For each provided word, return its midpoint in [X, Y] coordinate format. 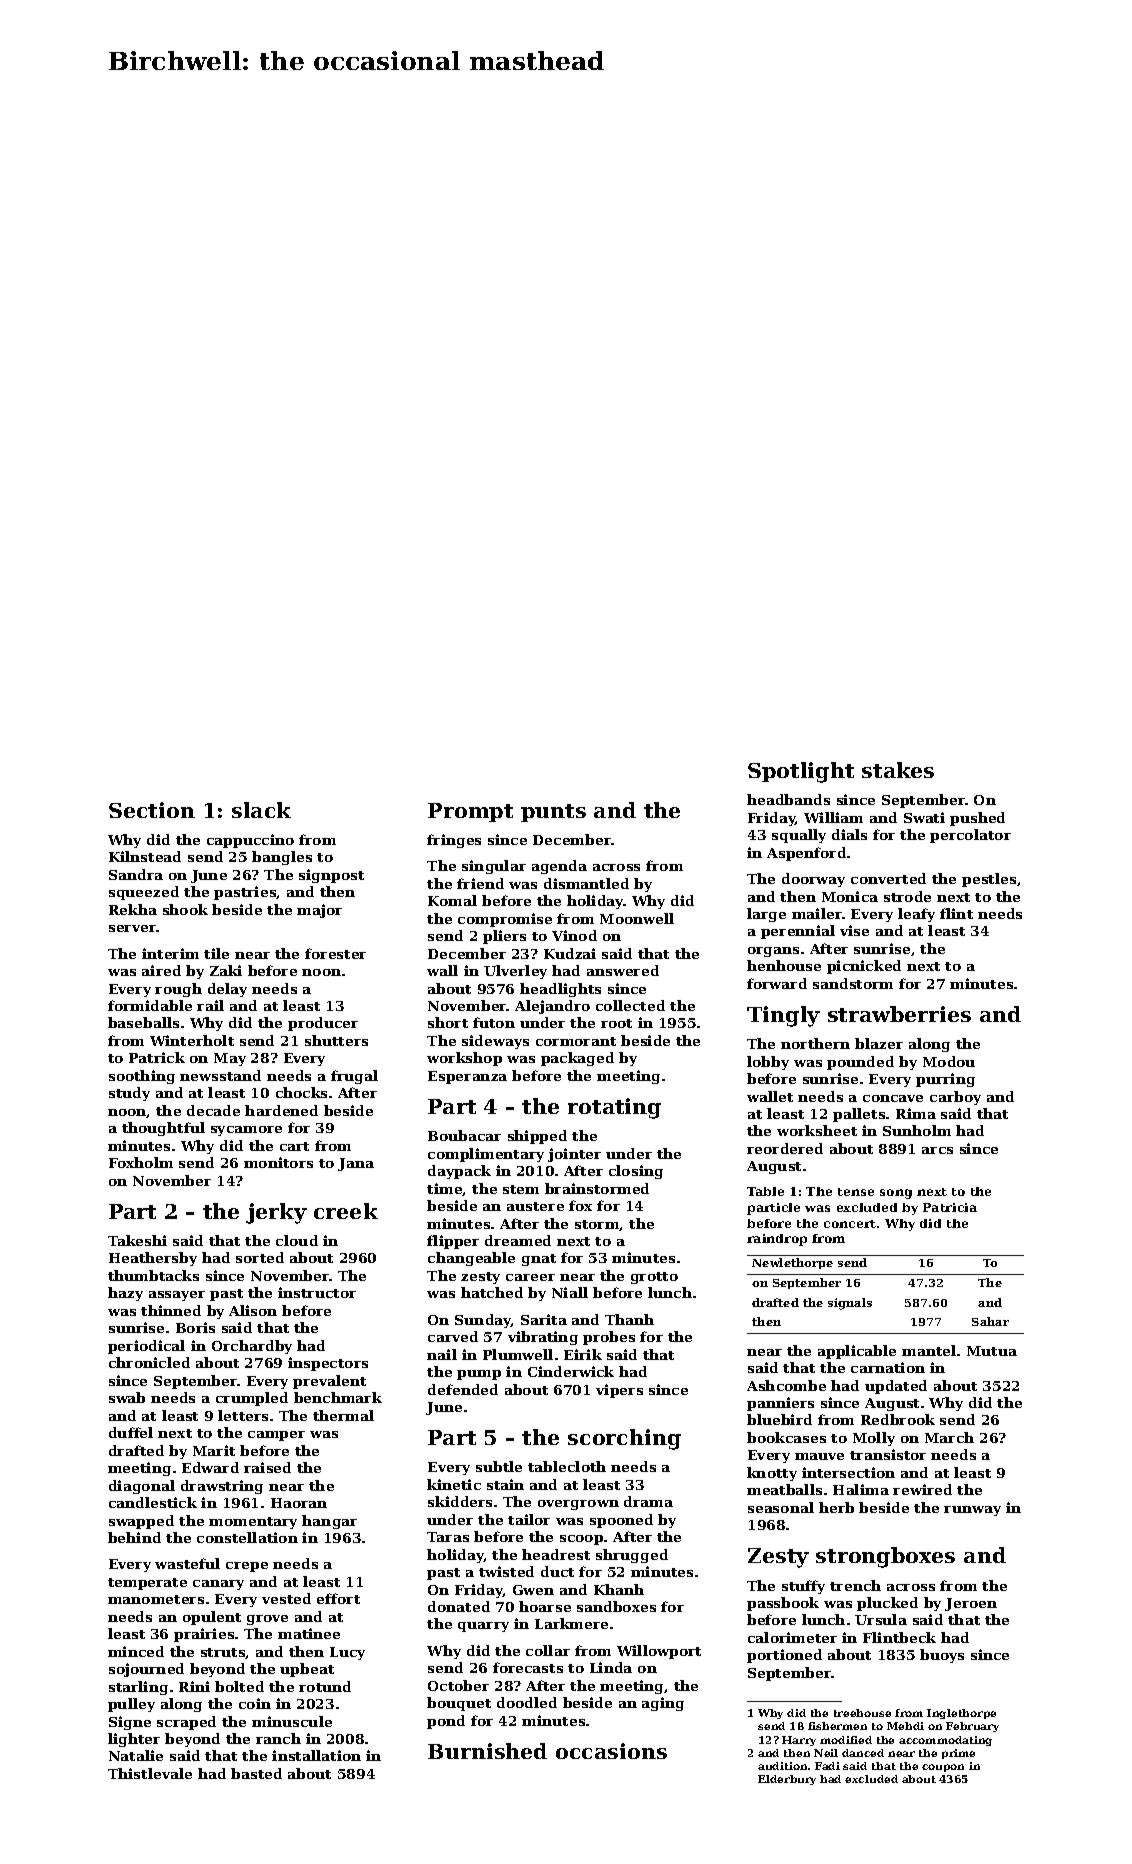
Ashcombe [786, 1385]
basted [256, 1773]
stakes [898, 770]
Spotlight [801, 772]
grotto [654, 1278]
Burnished [487, 1751]
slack [261, 810]
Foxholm [141, 1162]
